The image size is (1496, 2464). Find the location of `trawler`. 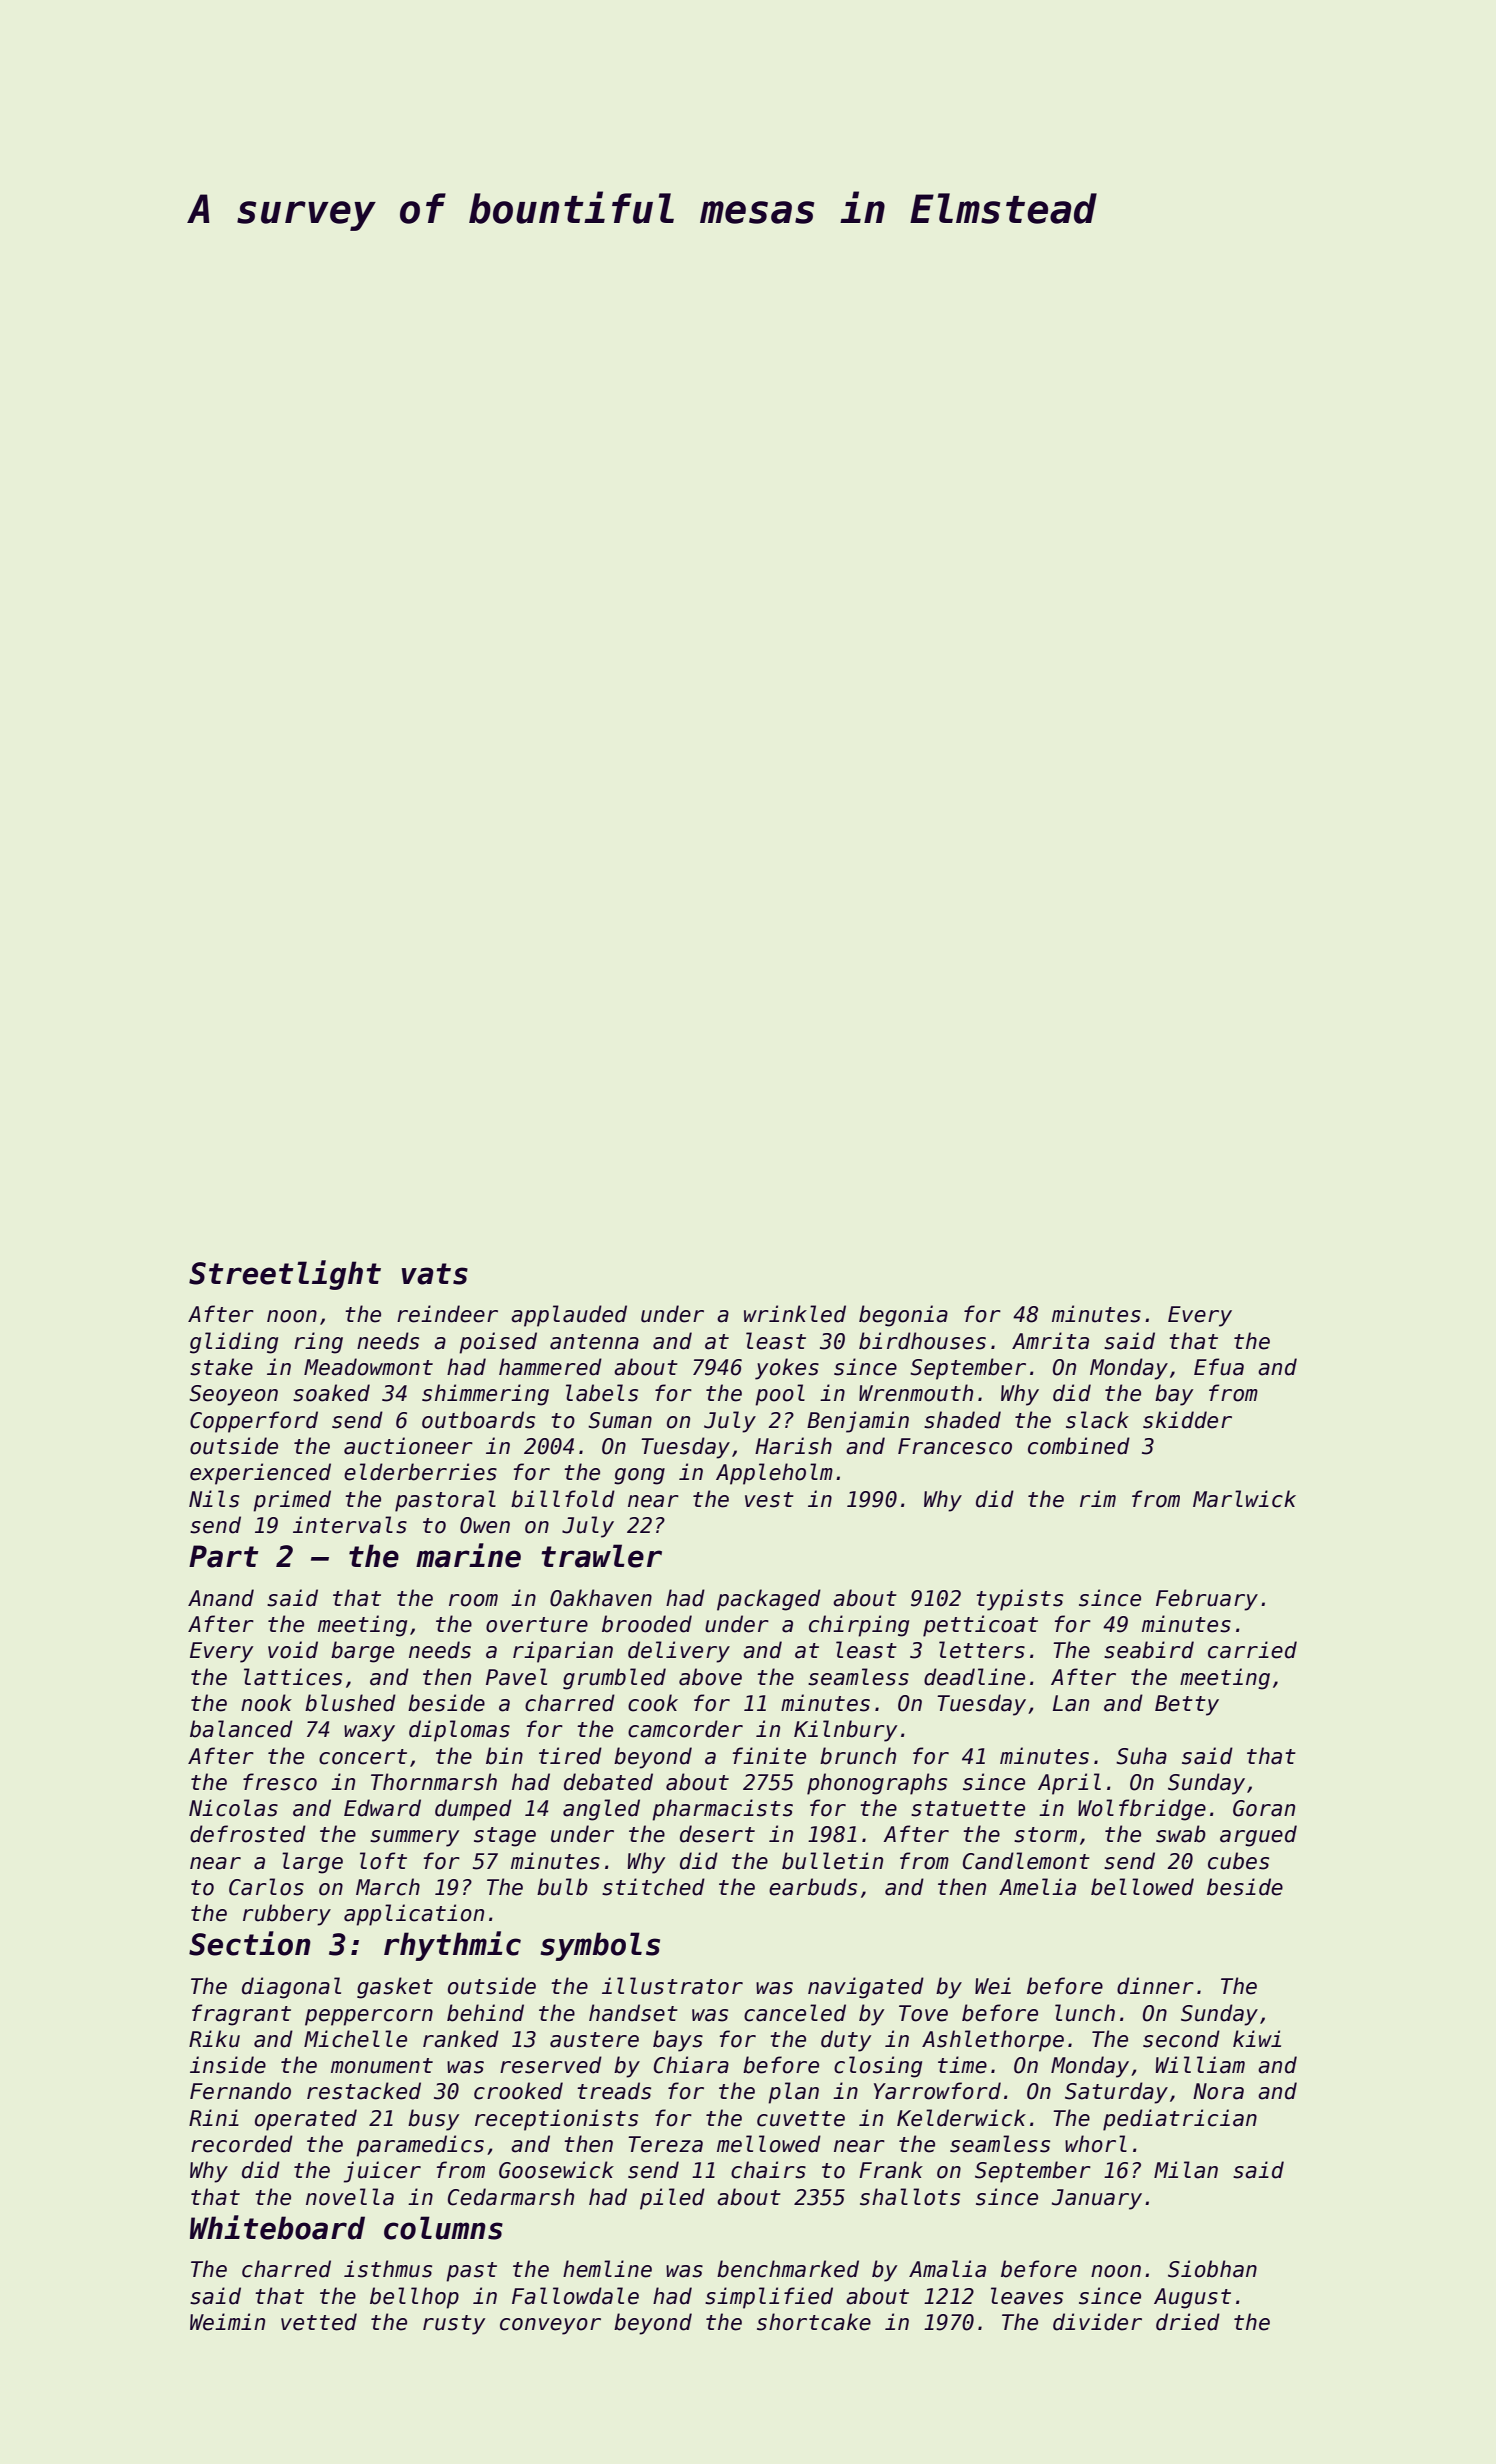

trawler is located at coordinates (601, 1556).
